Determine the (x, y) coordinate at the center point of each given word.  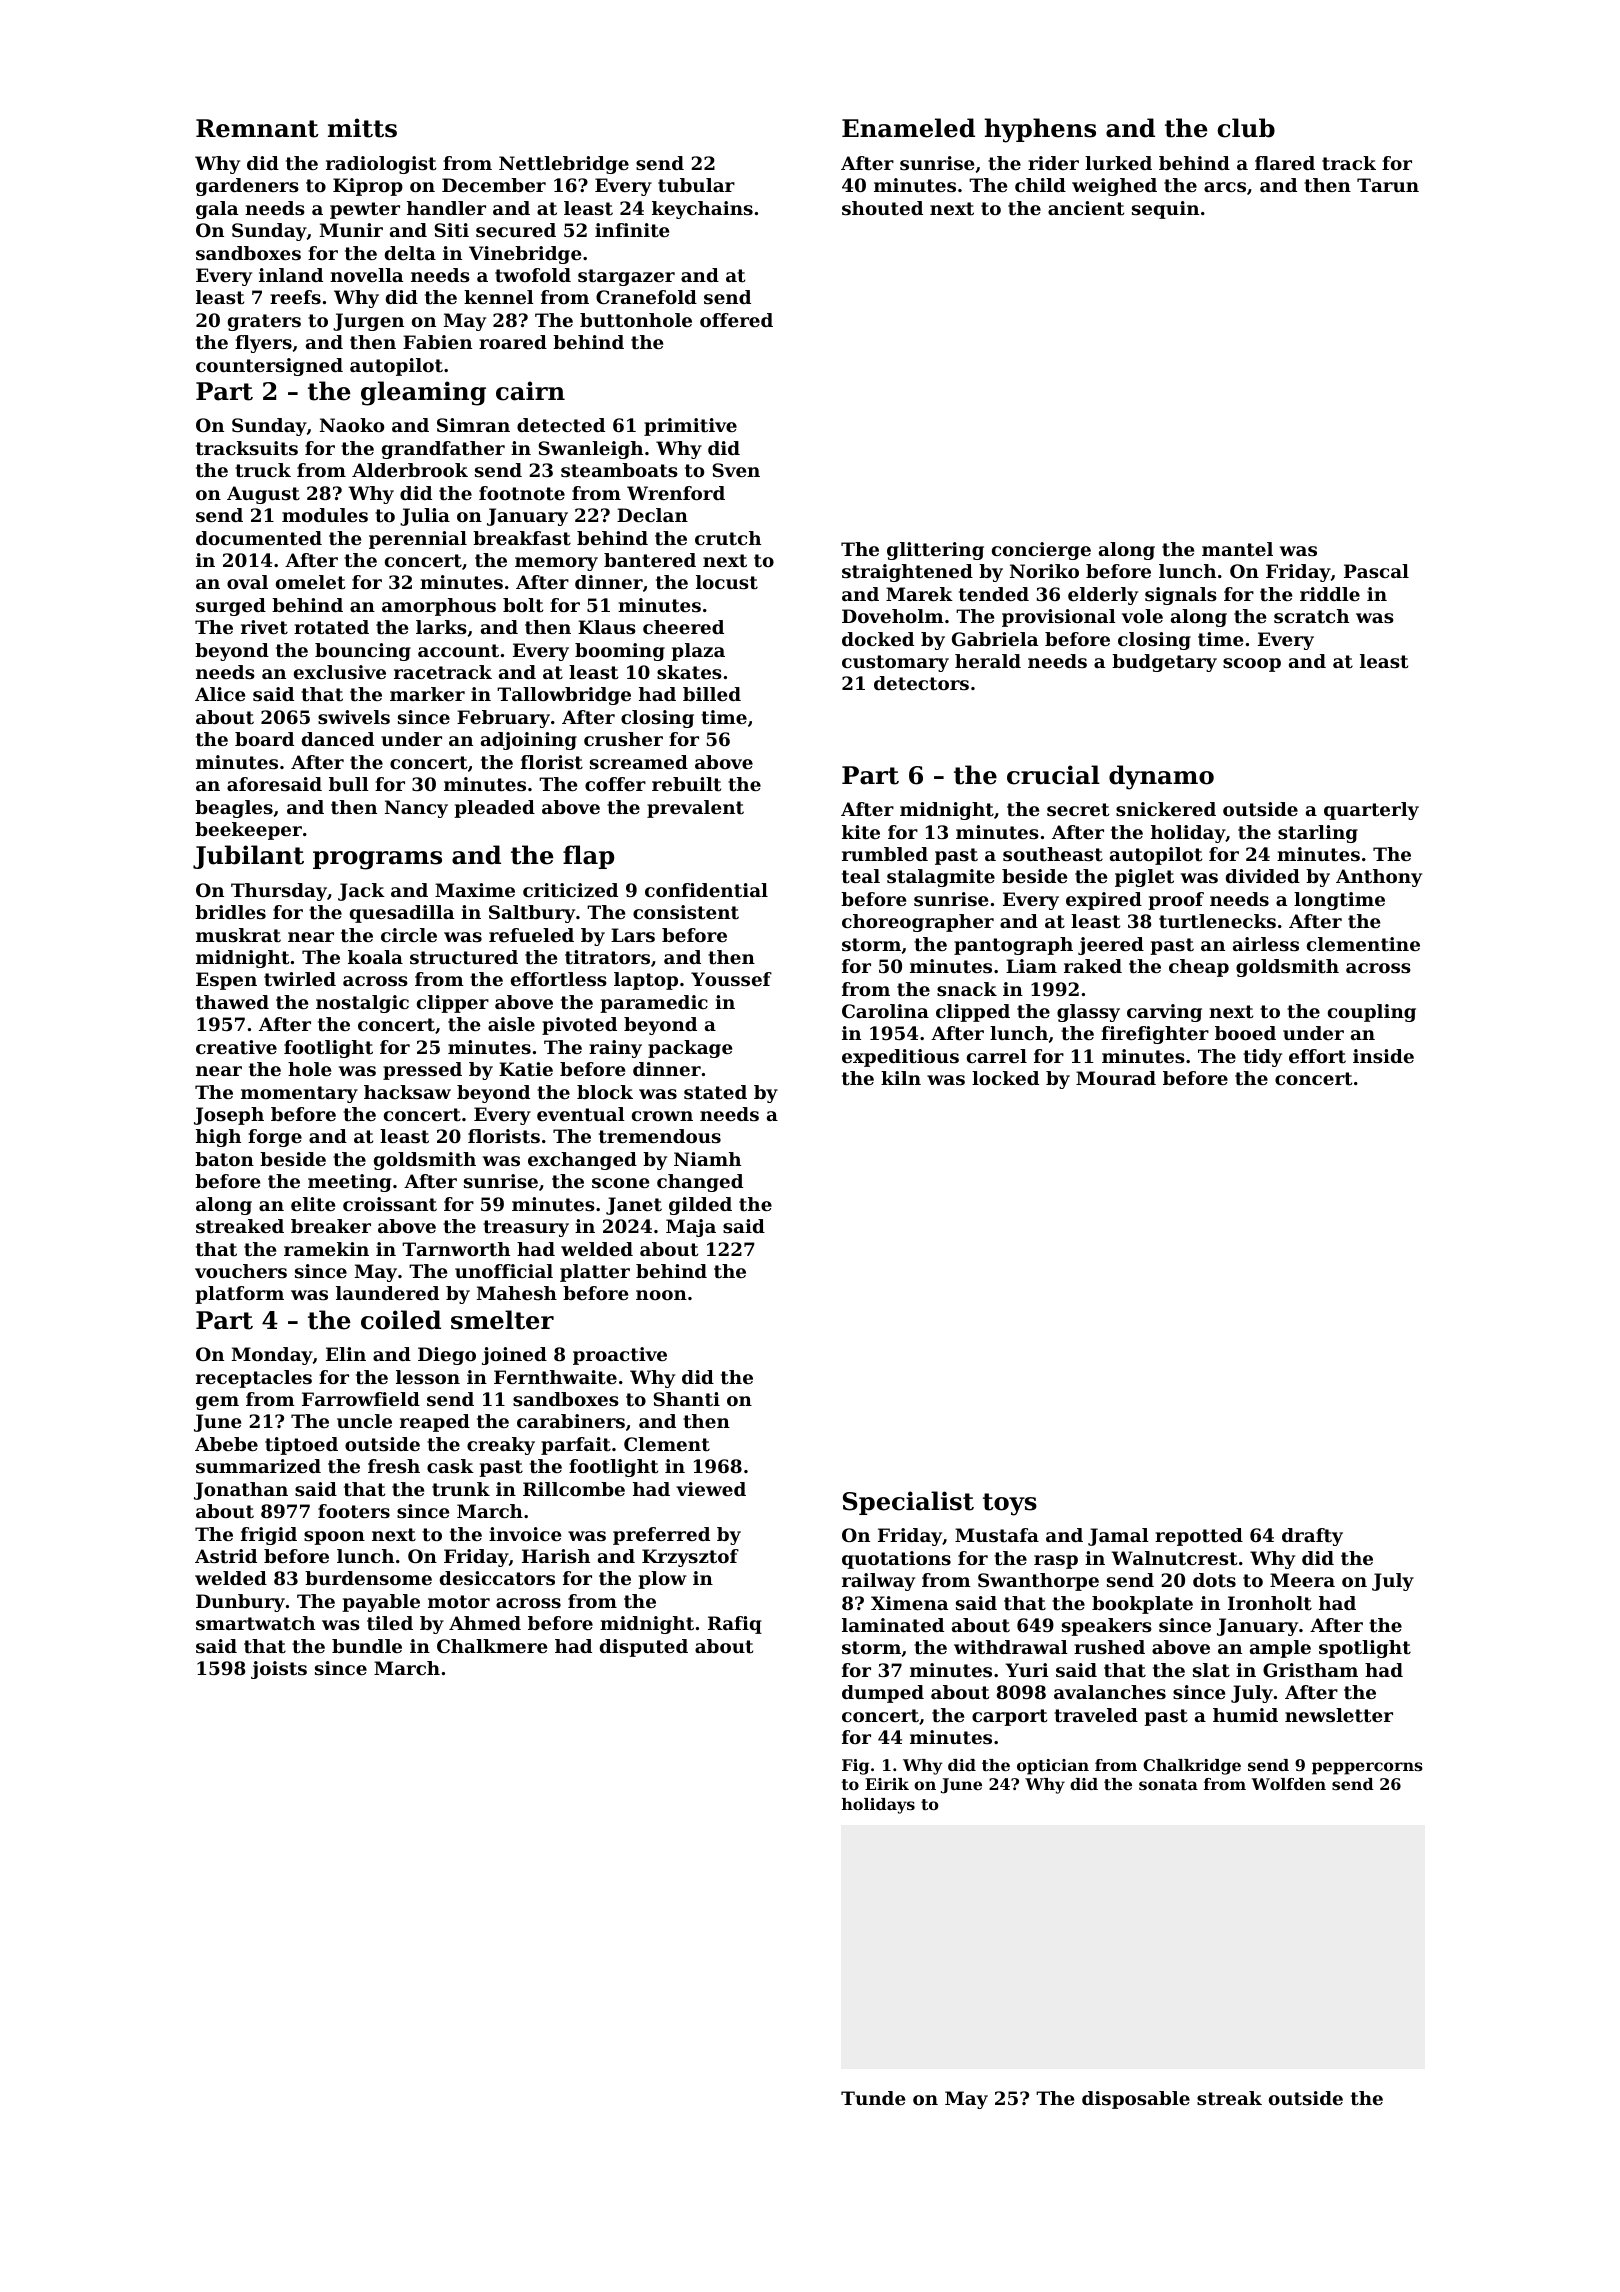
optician (1053, 1767)
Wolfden (1288, 1784)
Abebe (226, 1444)
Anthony (1379, 878)
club (1246, 128)
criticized (570, 890)
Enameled (908, 128)
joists (279, 1670)
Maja (691, 1228)
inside (1383, 1056)
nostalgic (362, 1004)
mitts (362, 128)
